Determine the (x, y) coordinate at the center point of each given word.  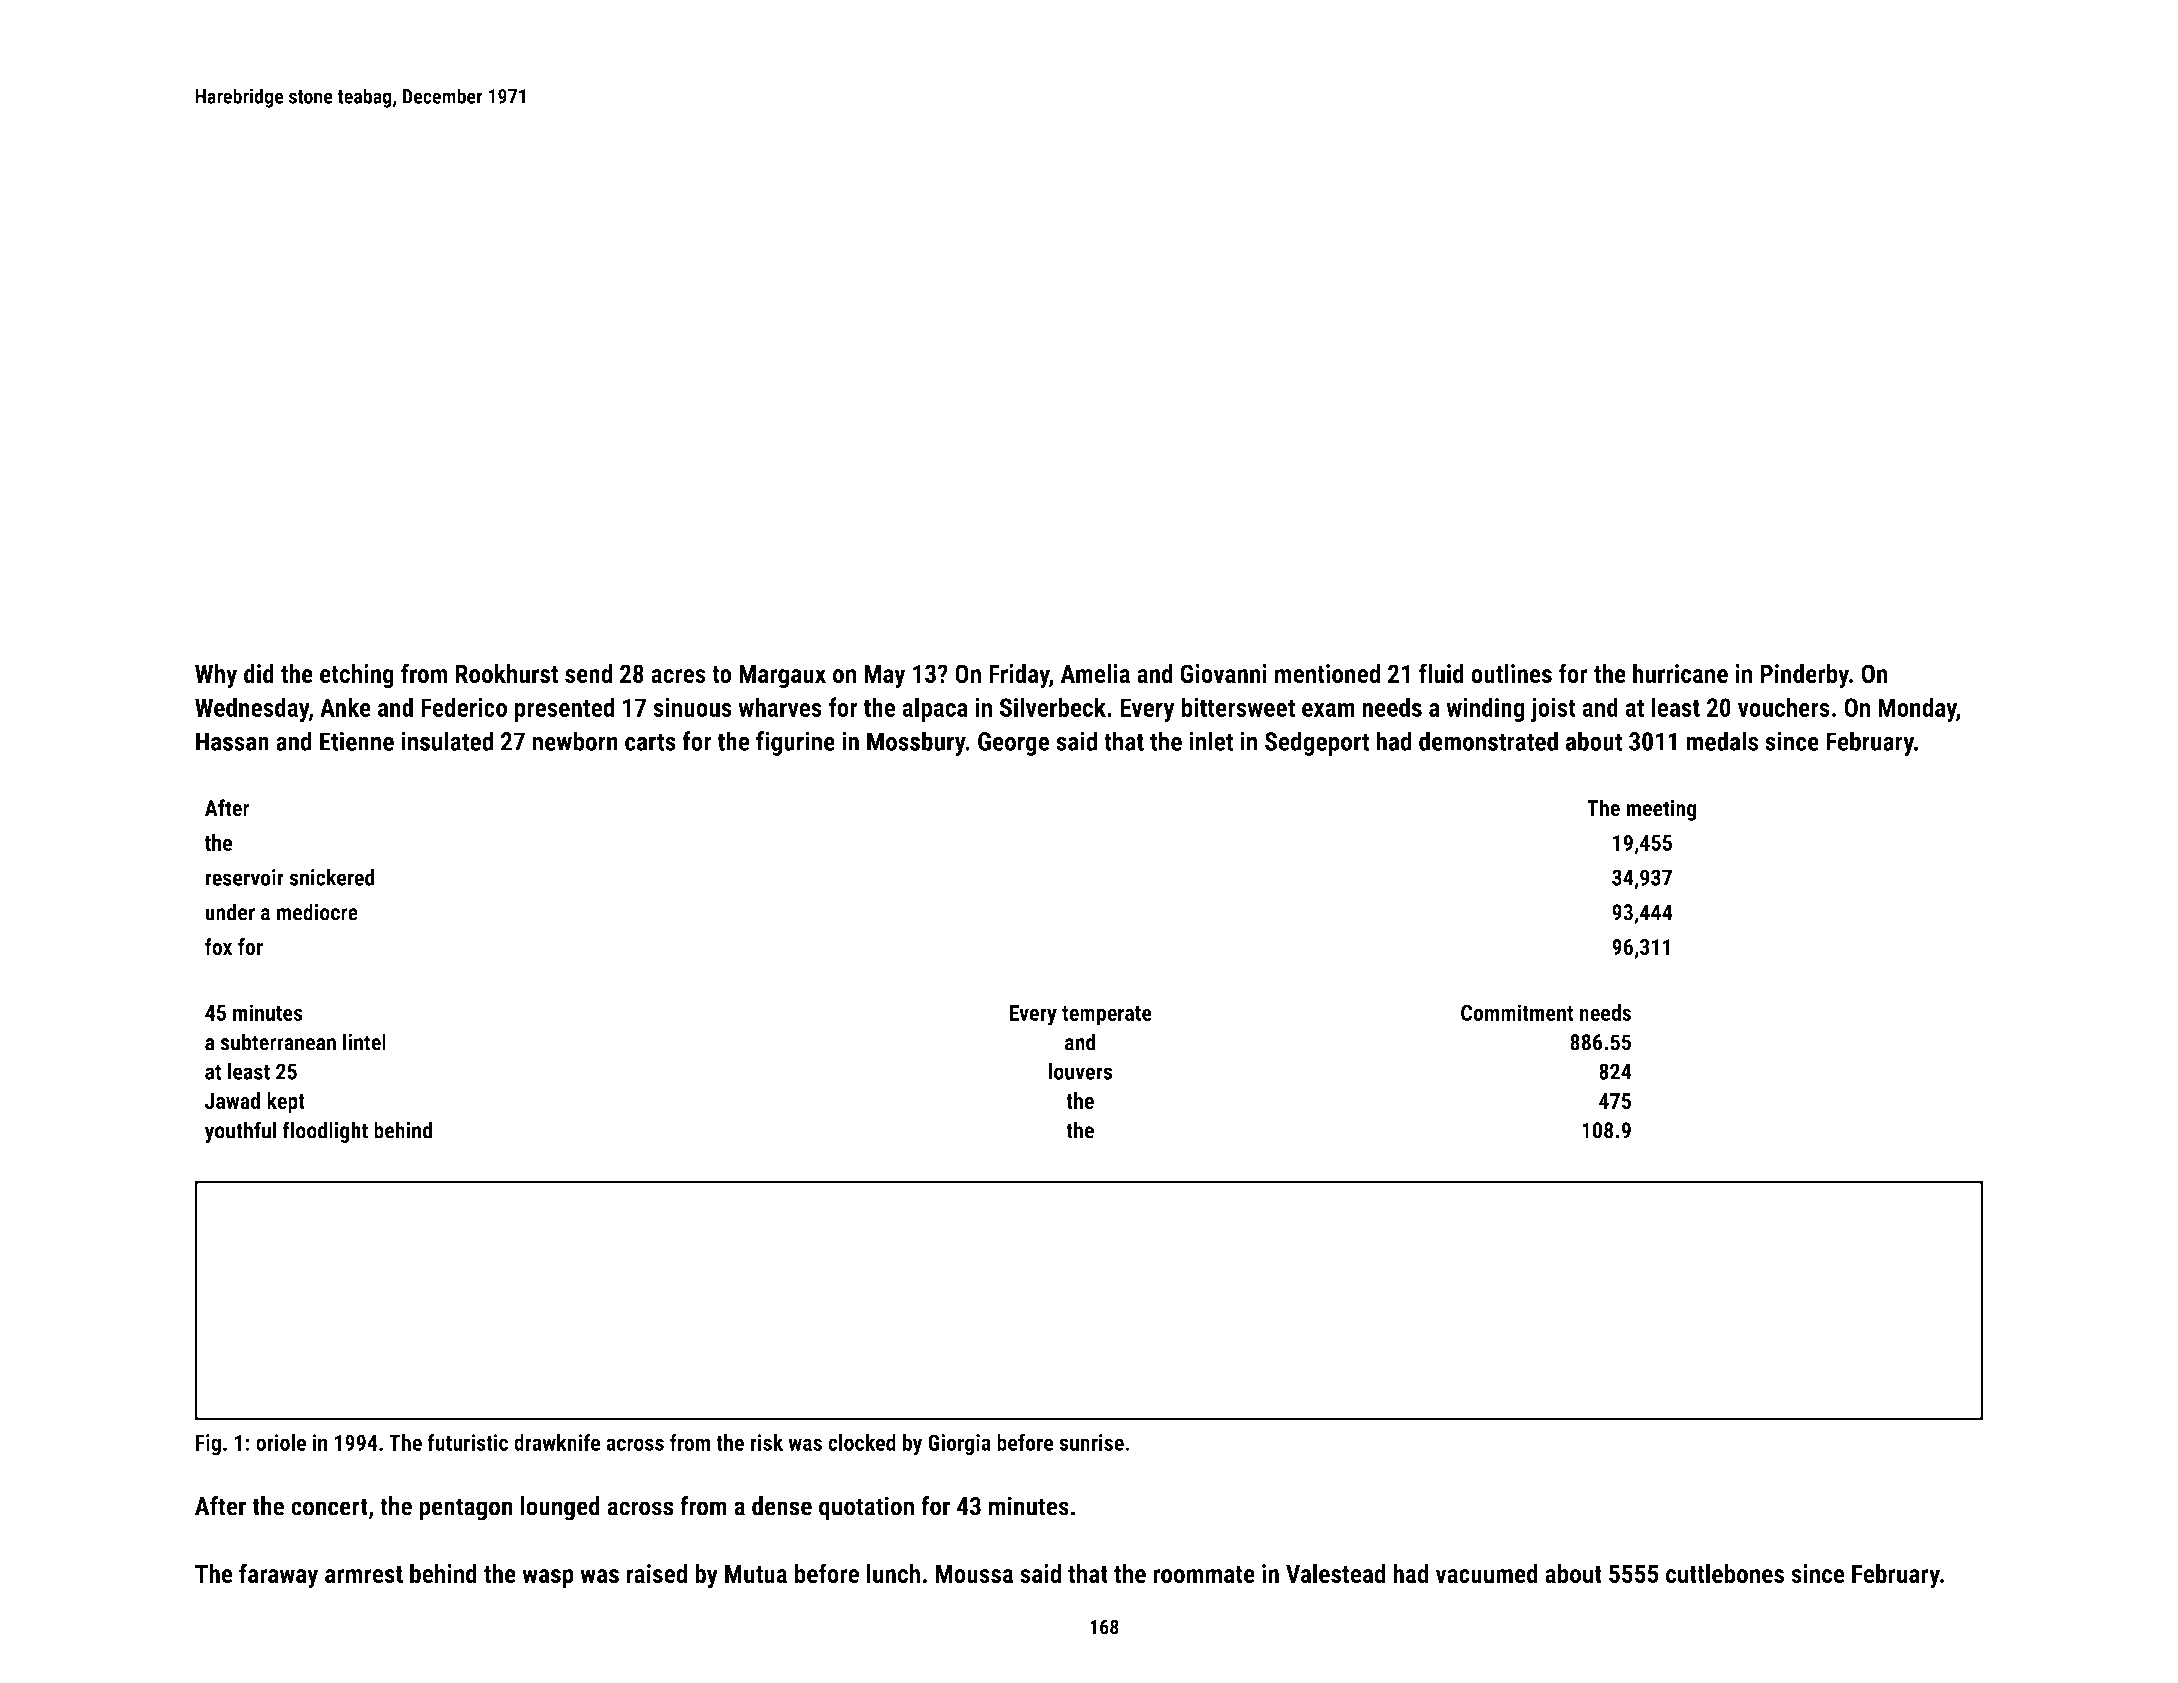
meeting (1661, 810)
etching (357, 676)
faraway (278, 1576)
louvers (1080, 1071)
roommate (1204, 1574)
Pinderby (1804, 676)
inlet (1211, 741)
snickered (332, 877)
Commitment (1517, 1012)
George (1014, 744)
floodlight (325, 1132)
